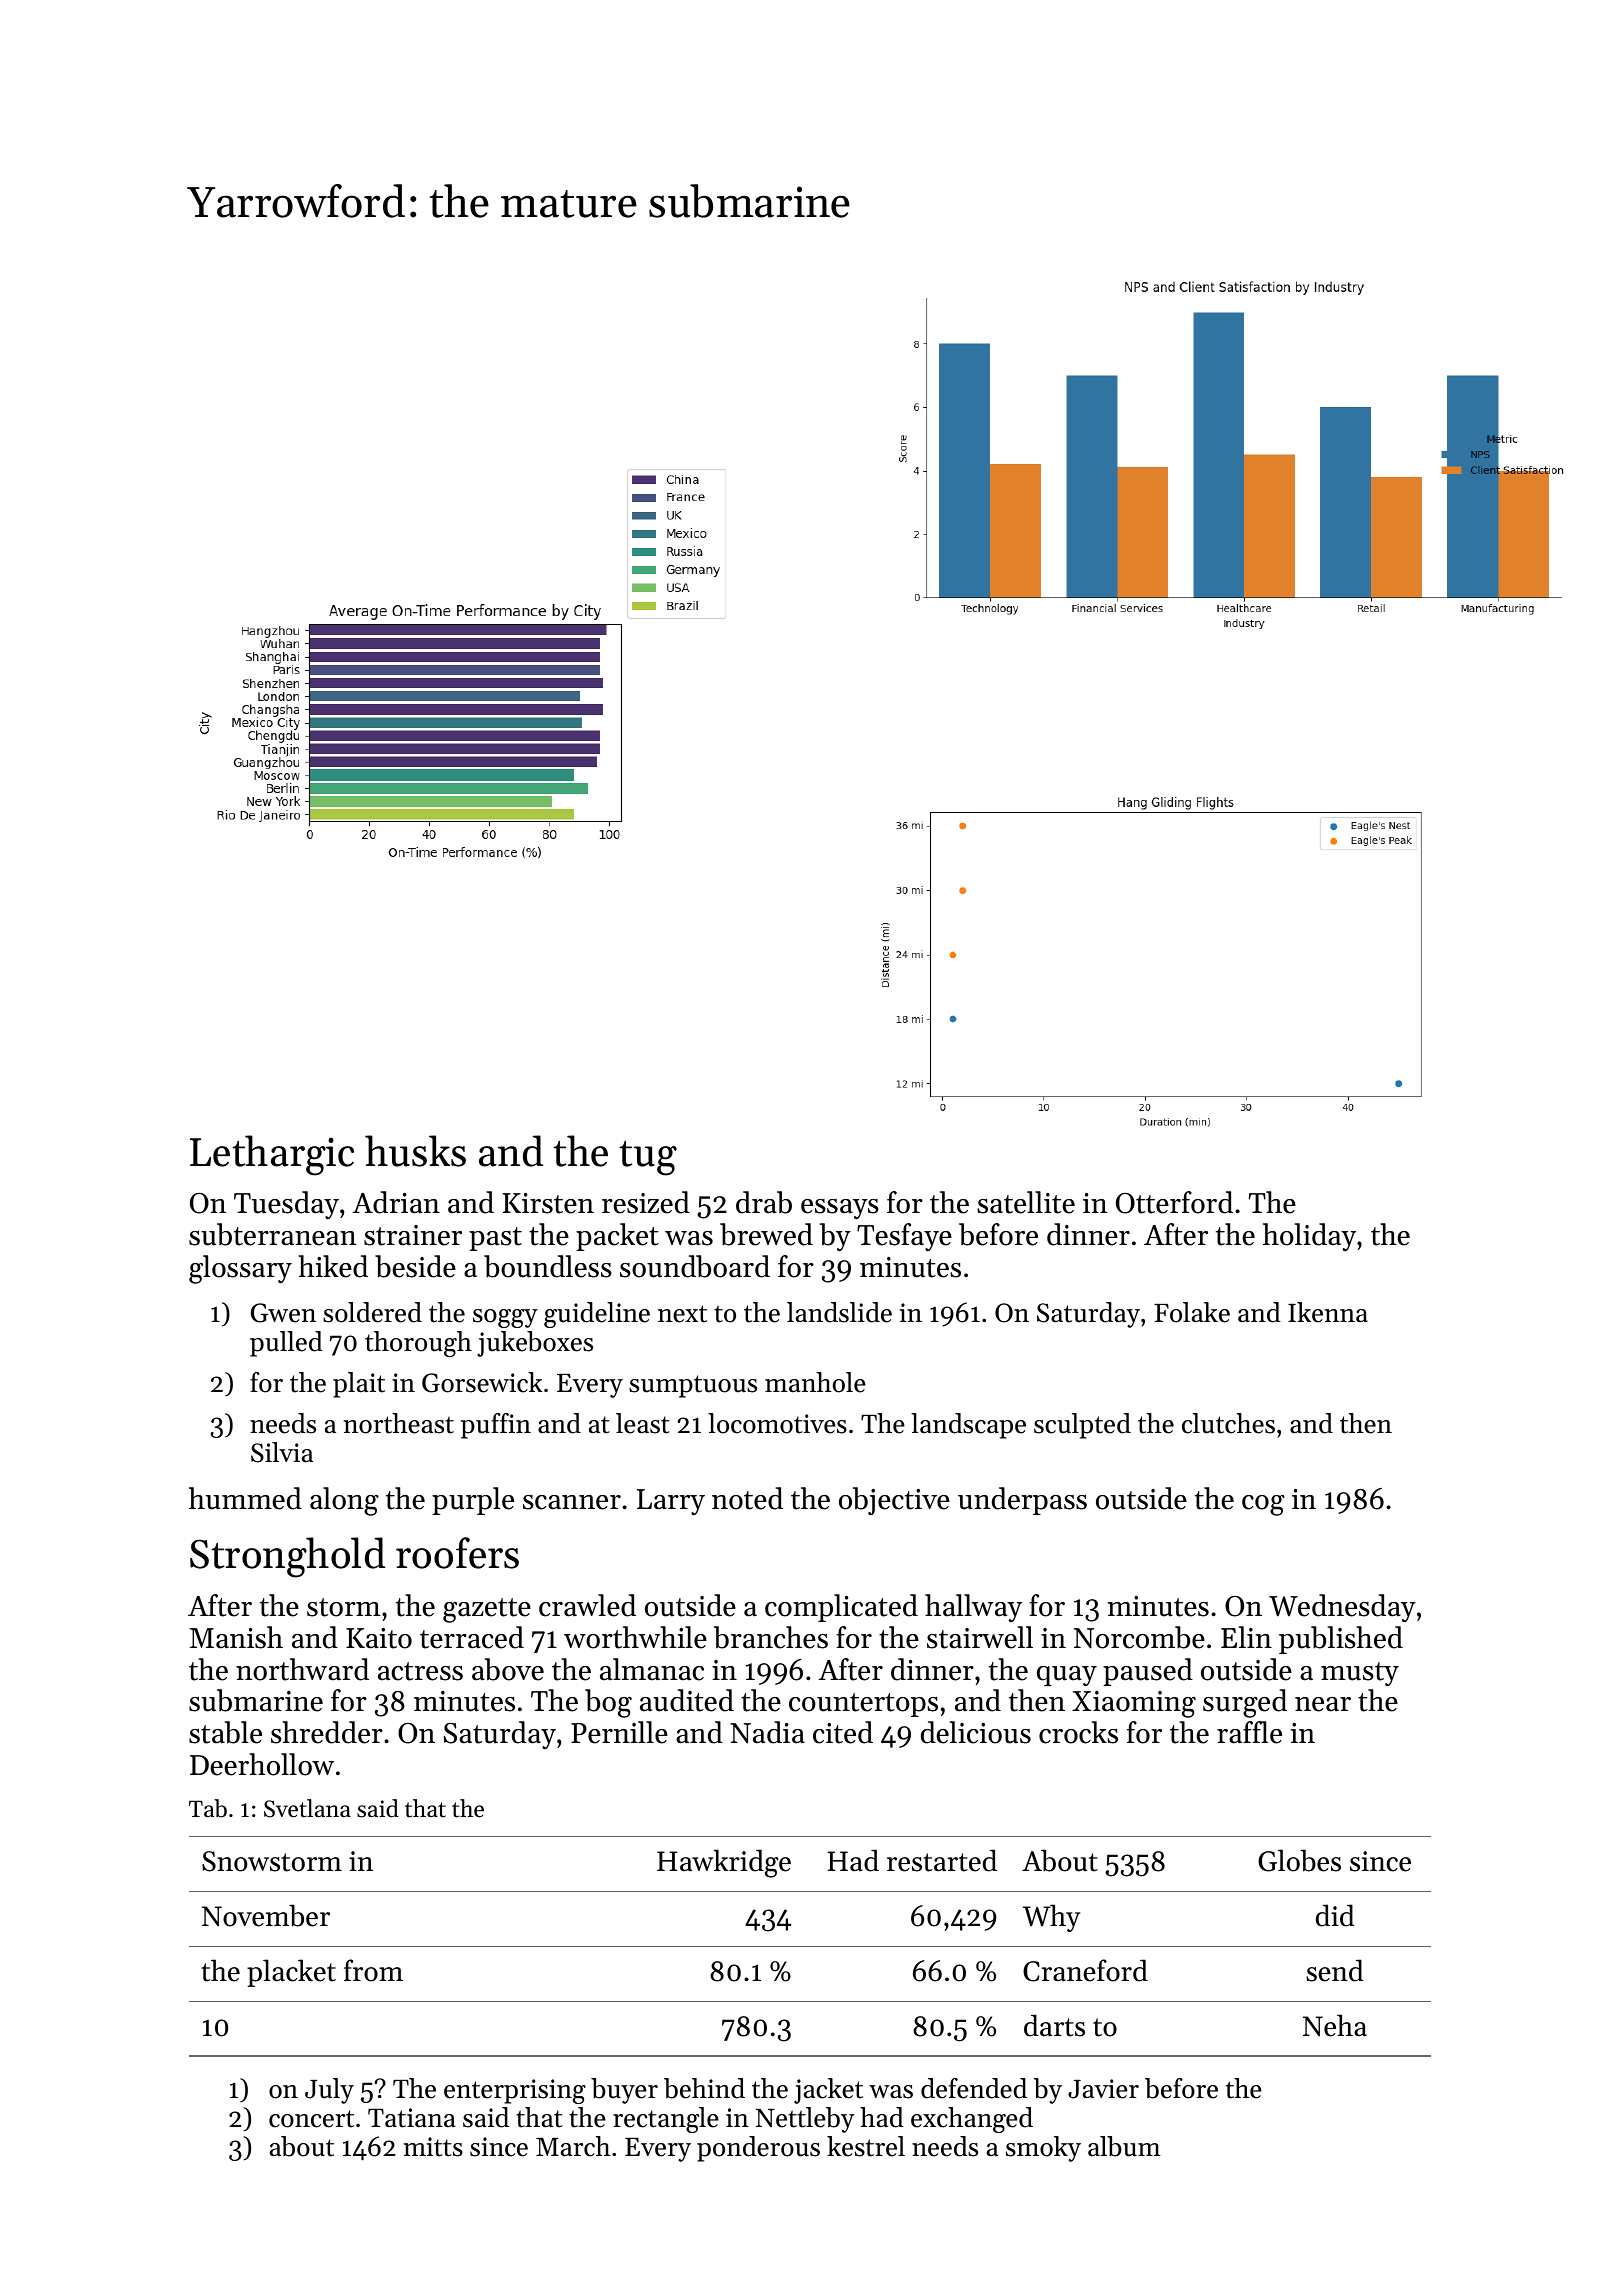 The width and height of the image is (1620, 2292). What do you see at coordinates (415, 1151) in the image?
I see `husks` at bounding box center [415, 1151].
